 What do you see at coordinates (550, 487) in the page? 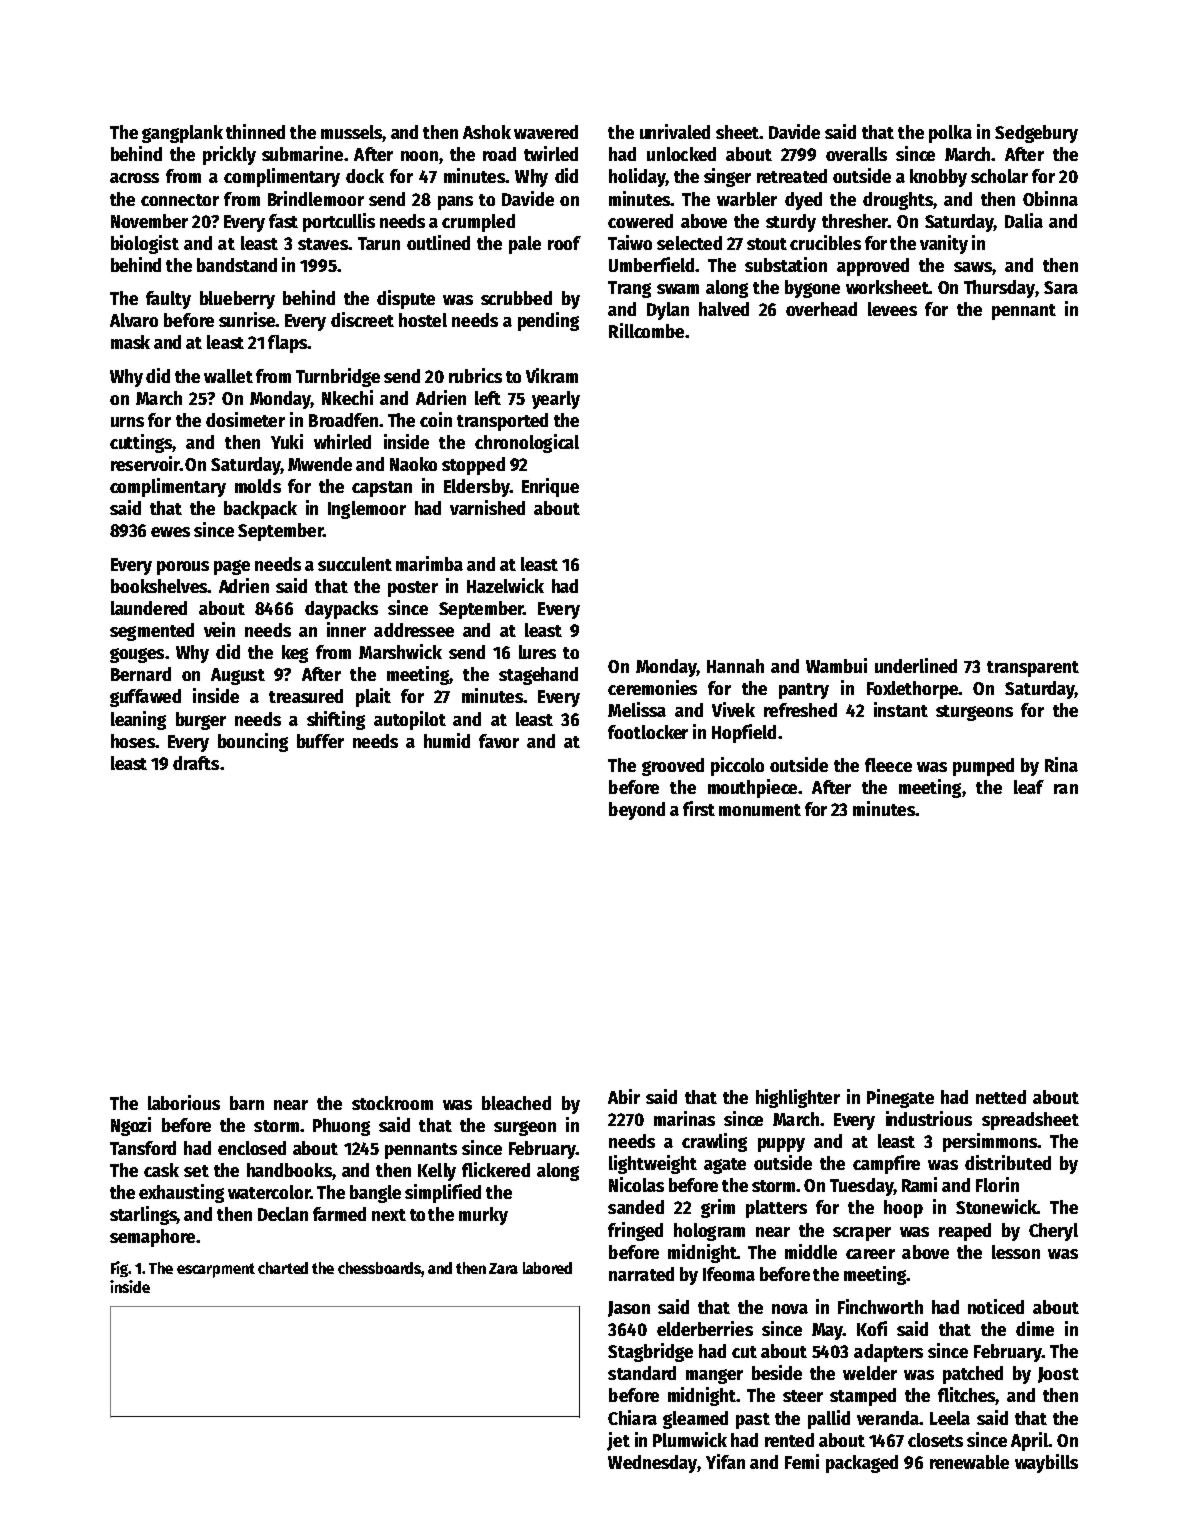
I see `Enrique` at bounding box center [550, 487].
